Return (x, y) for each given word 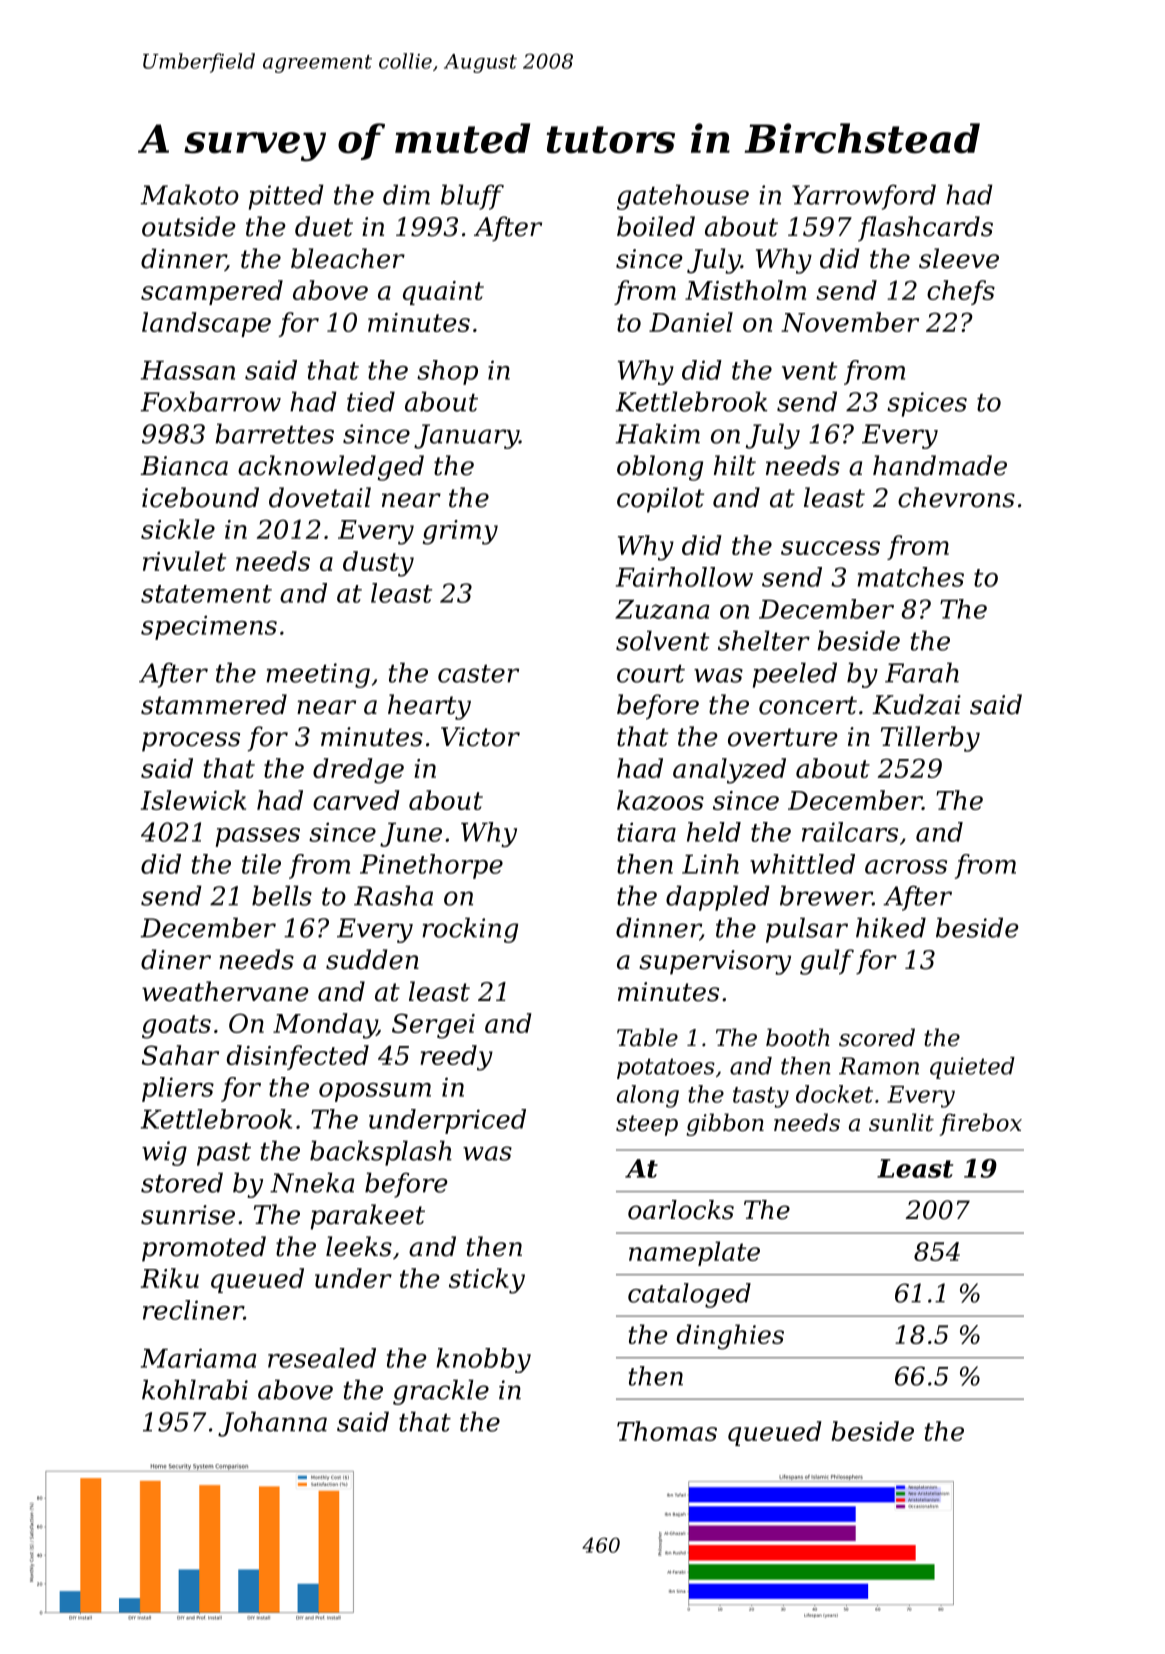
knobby (484, 1360)
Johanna (272, 1424)
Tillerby (930, 739)
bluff (472, 197)
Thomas (667, 1431)
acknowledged (331, 468)
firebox (980, 1124)
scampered (212, 292)
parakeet (368, 1217)
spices (927, 404)
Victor (480, 737)
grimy (460, 532)
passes (257, 837)
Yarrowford (864, 197)
